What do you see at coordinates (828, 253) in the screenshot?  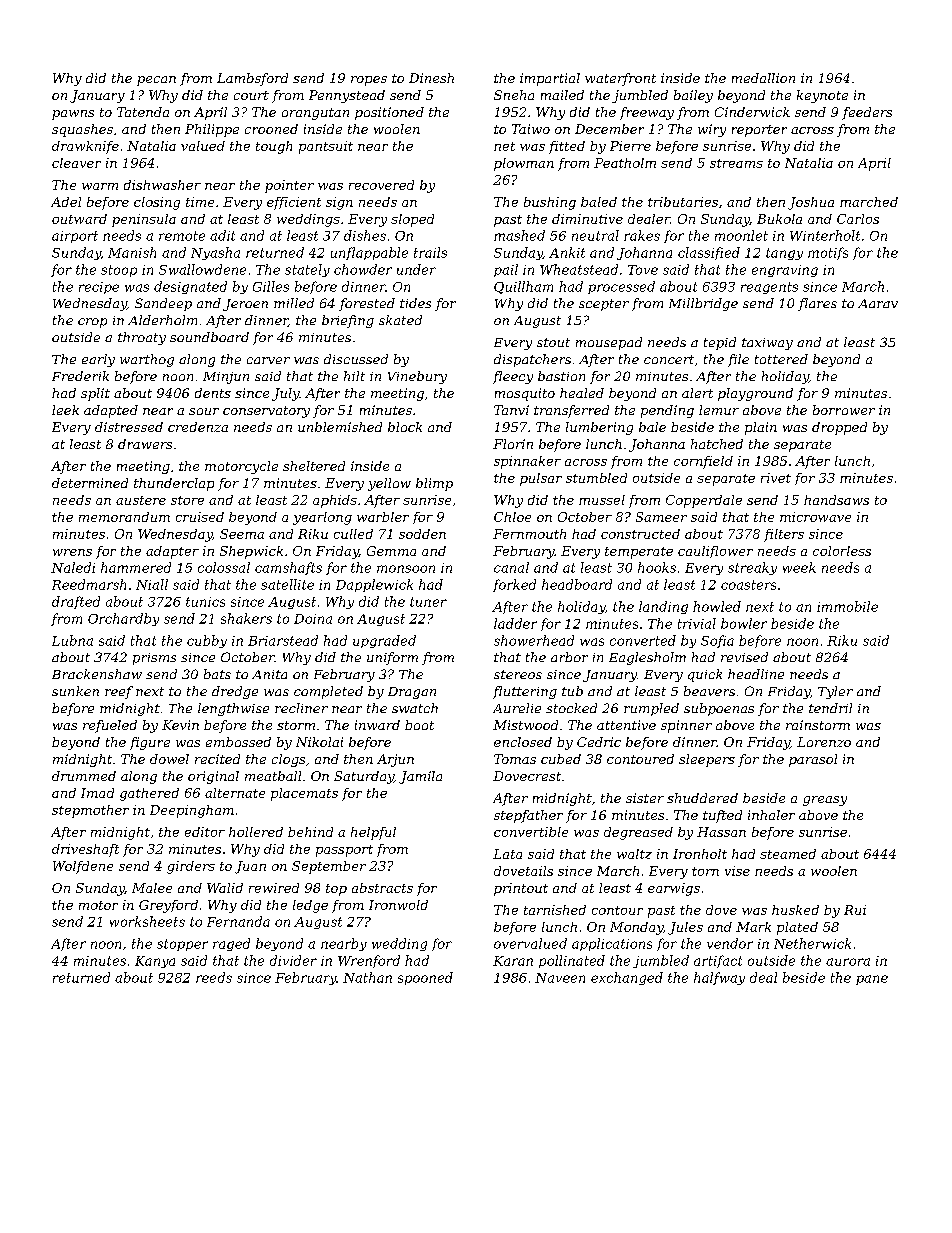 I see `motifs` at bounding box center [828, 253].
